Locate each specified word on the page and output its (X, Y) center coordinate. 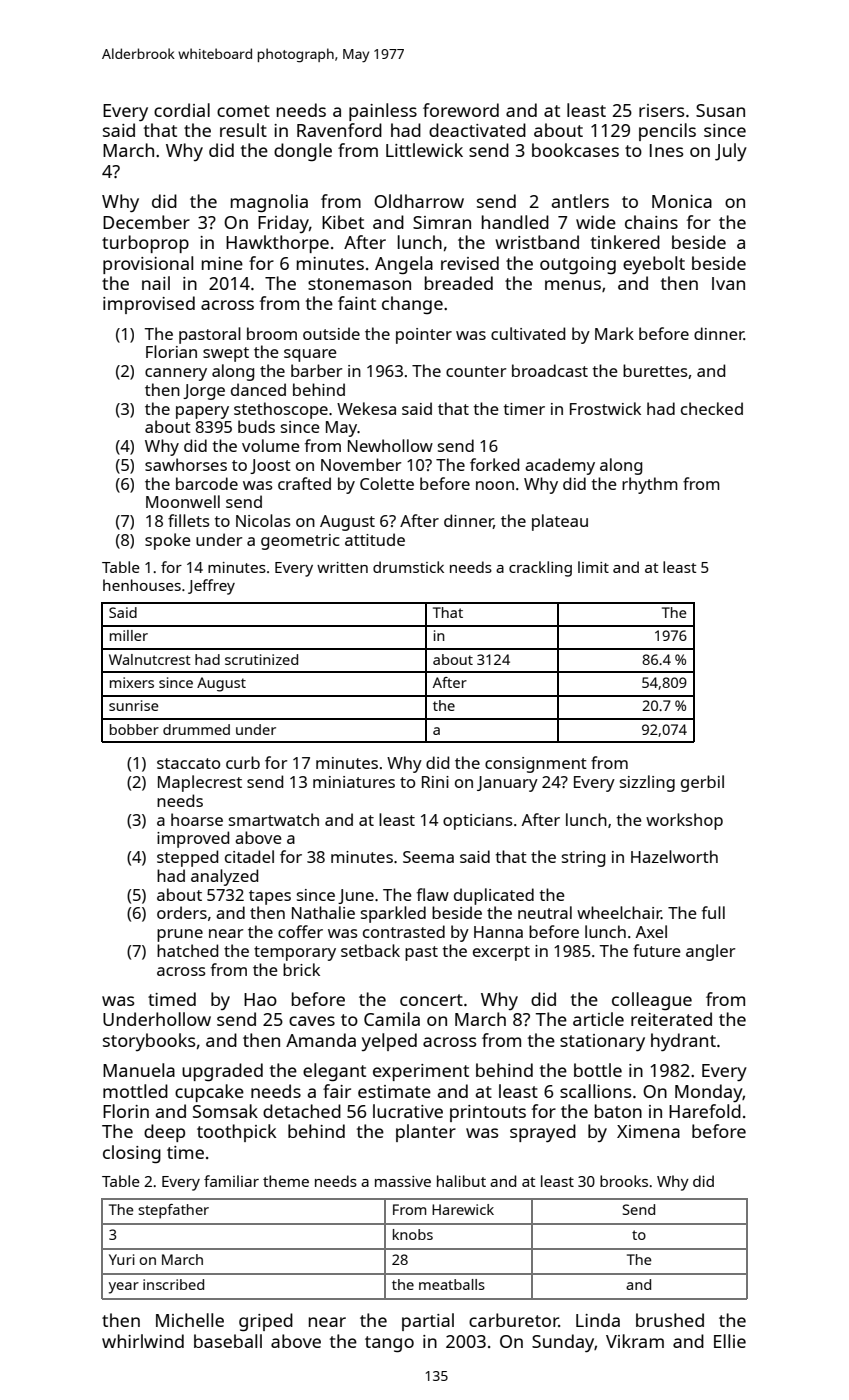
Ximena (648, 1131)
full (713, 912)
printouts (488, 1113)
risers (661, 110)
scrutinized (261, 659)
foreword (461, 110)
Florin (126, 1111)
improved (193, 839)
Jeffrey (211, 587)
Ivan (728, 283)
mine (222, 263)
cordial (182, 110)
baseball (228, 1341)
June (356, 896)
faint (357, 303)
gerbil (702, 783)
